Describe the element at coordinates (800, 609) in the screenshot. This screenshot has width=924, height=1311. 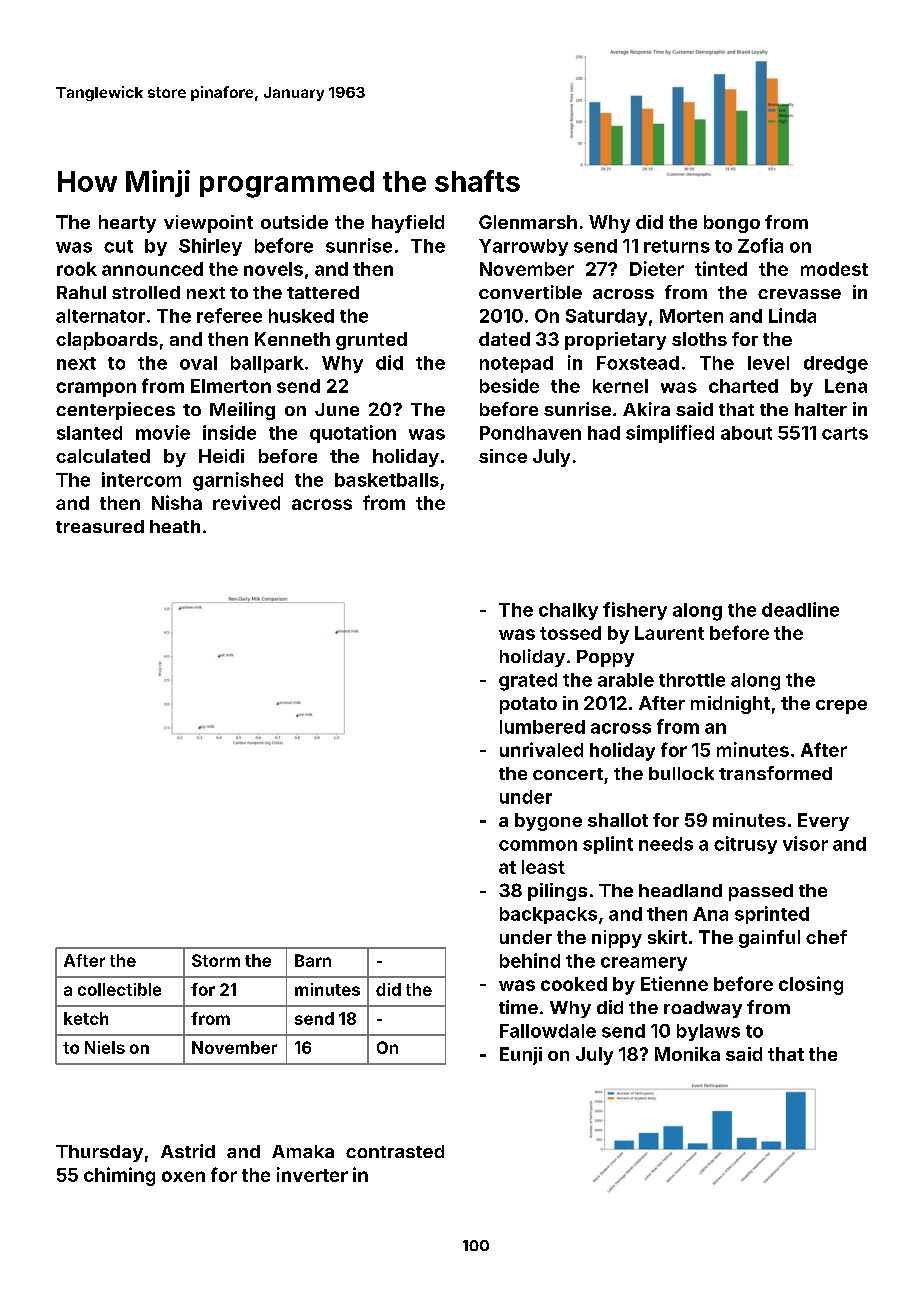
I see `deadline` at that location.
